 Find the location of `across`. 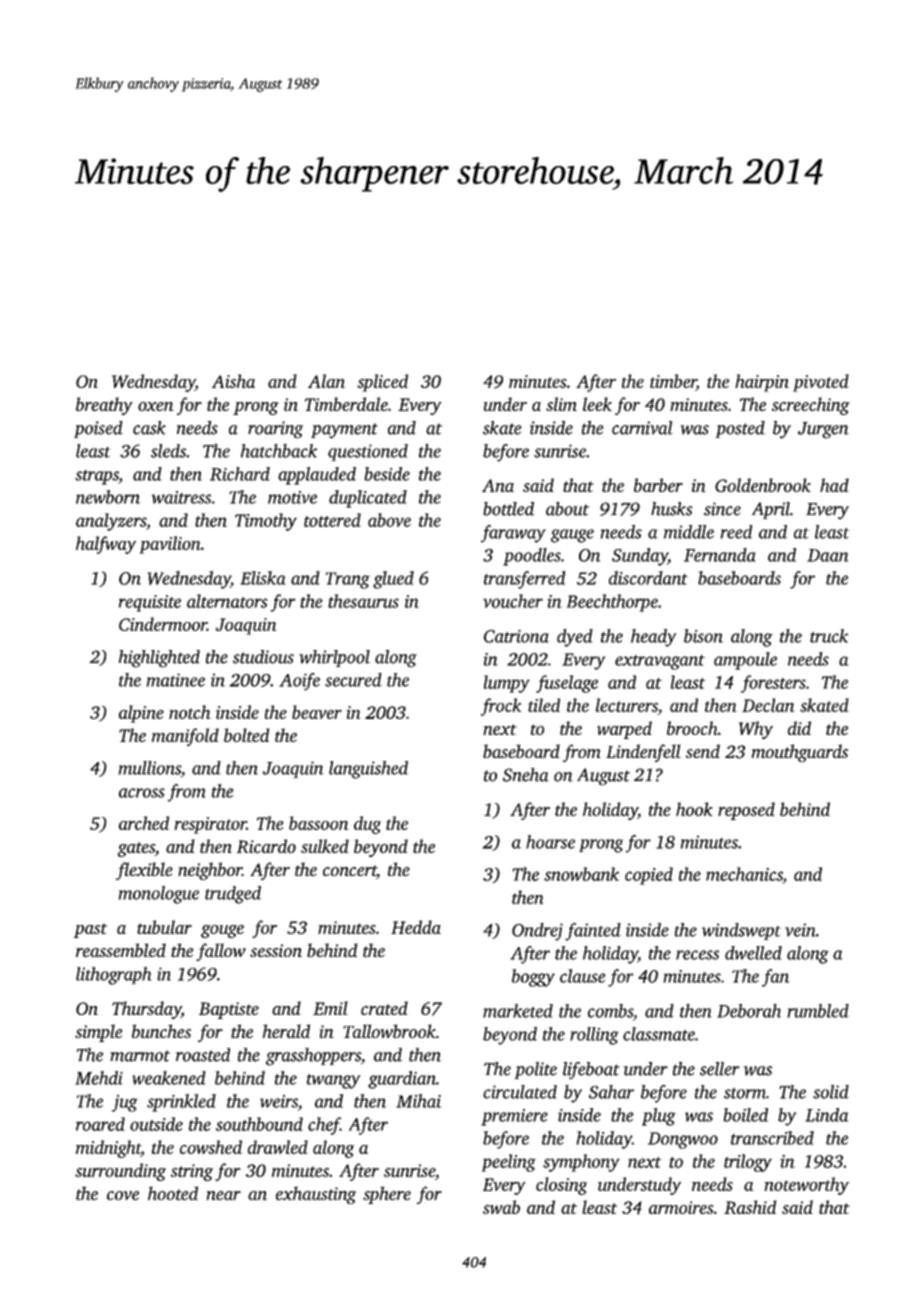

across is located at coordinates (142, 793).
